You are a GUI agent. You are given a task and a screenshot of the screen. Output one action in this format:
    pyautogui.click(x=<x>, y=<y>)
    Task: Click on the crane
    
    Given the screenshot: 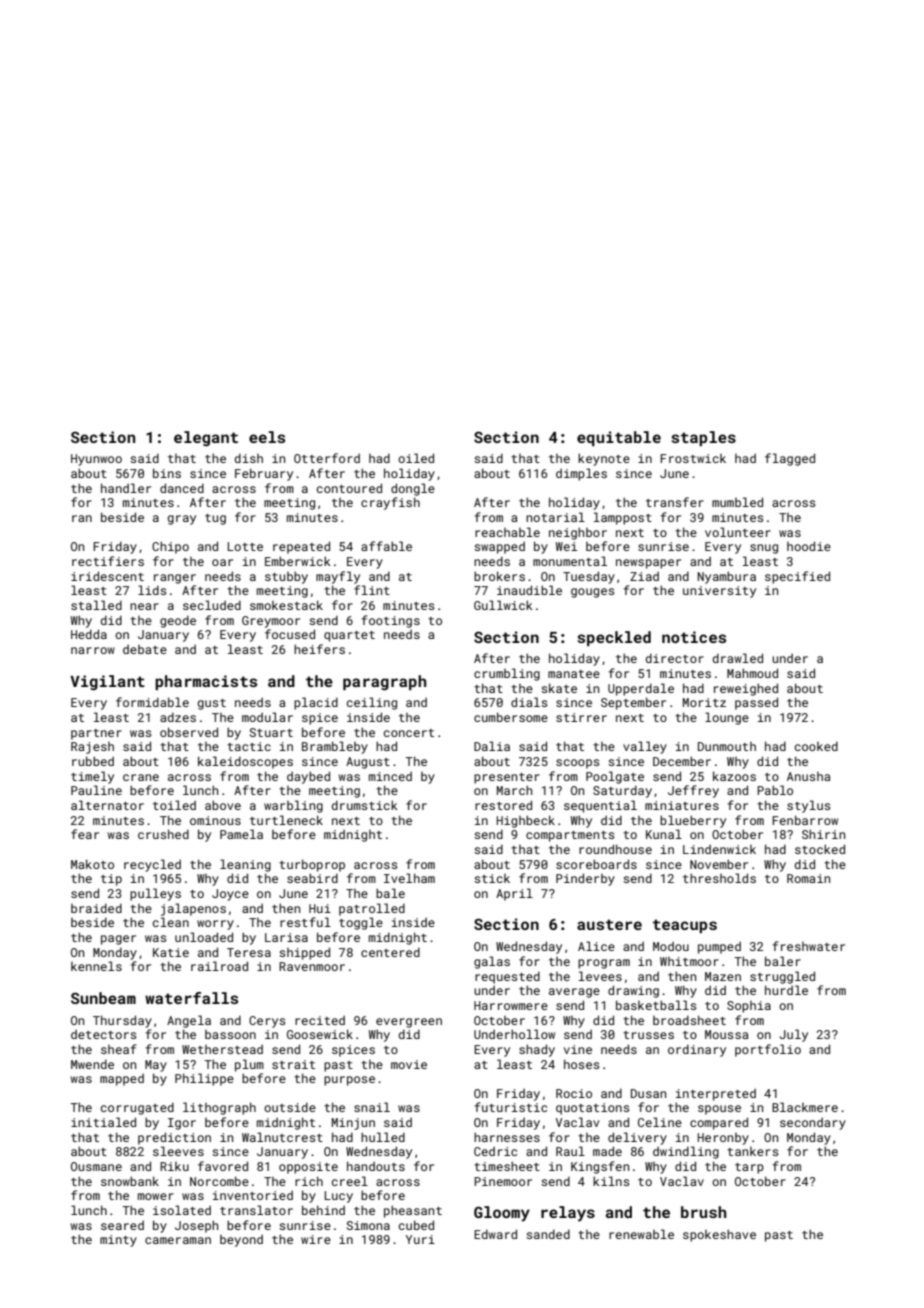 What is the action you would take?
    pyautogui.click(x=141, y=777)
